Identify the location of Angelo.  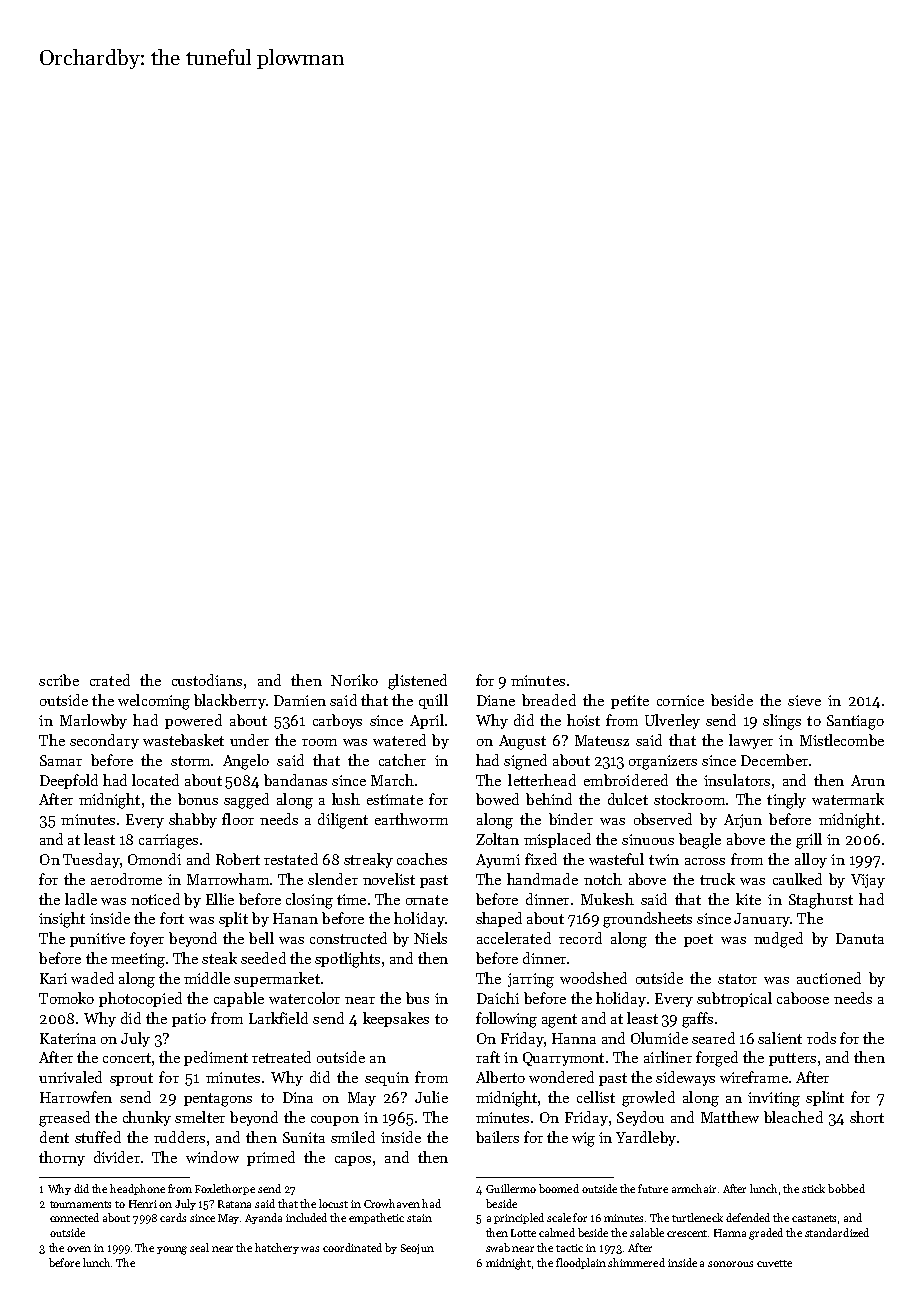
(246, 762).
